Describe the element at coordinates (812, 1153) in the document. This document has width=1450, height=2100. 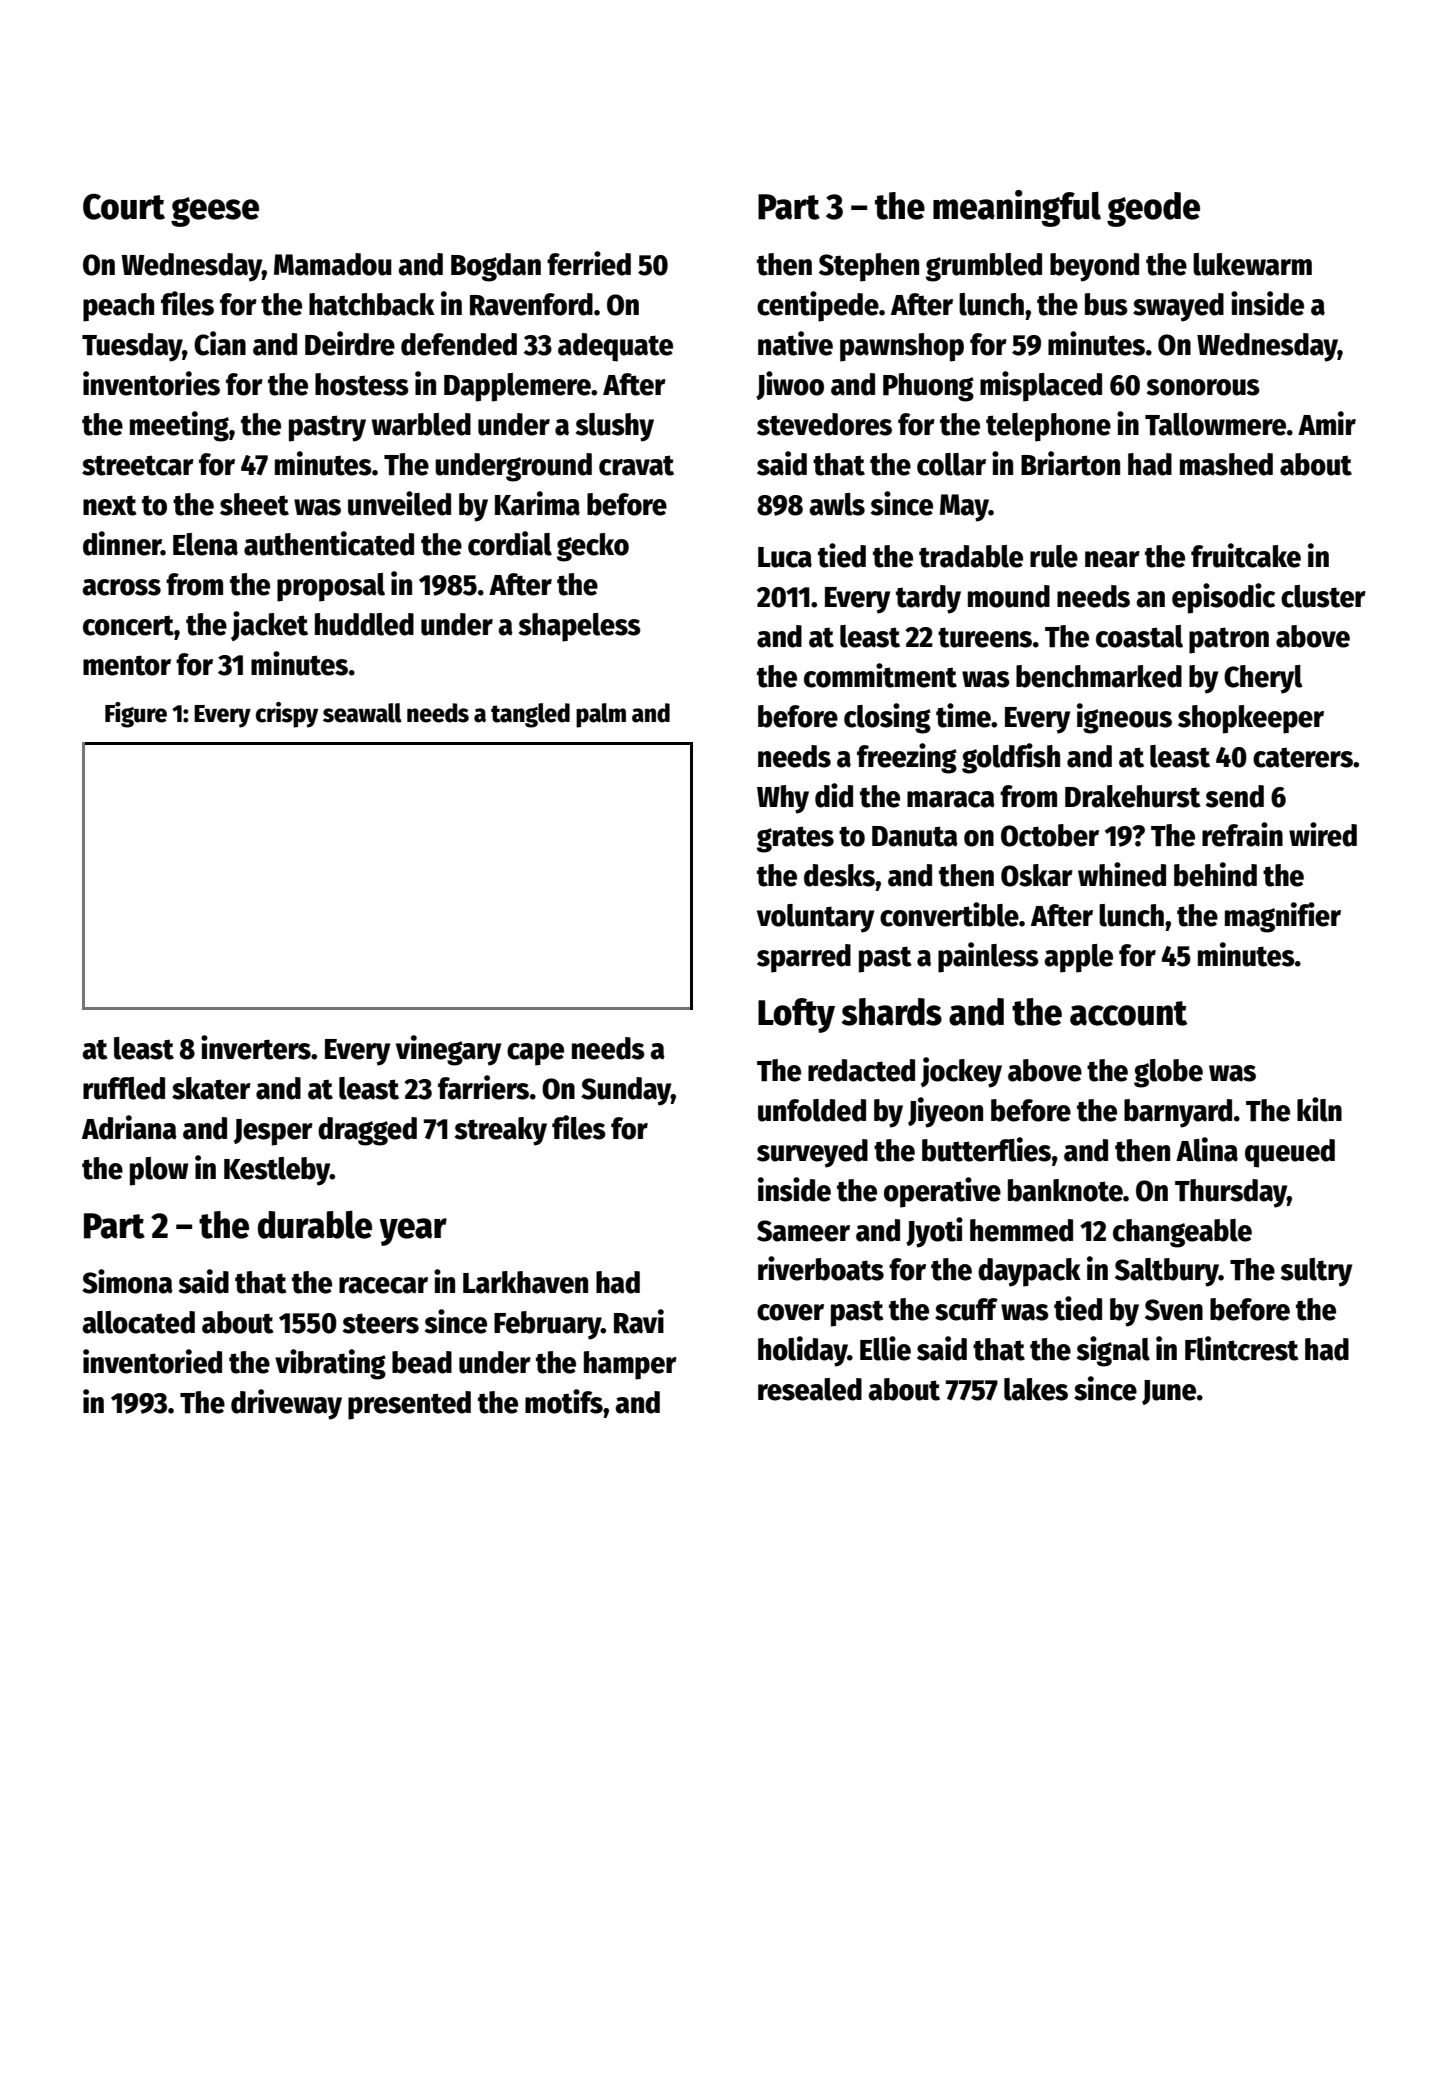
I see `surveyed` at that location.
